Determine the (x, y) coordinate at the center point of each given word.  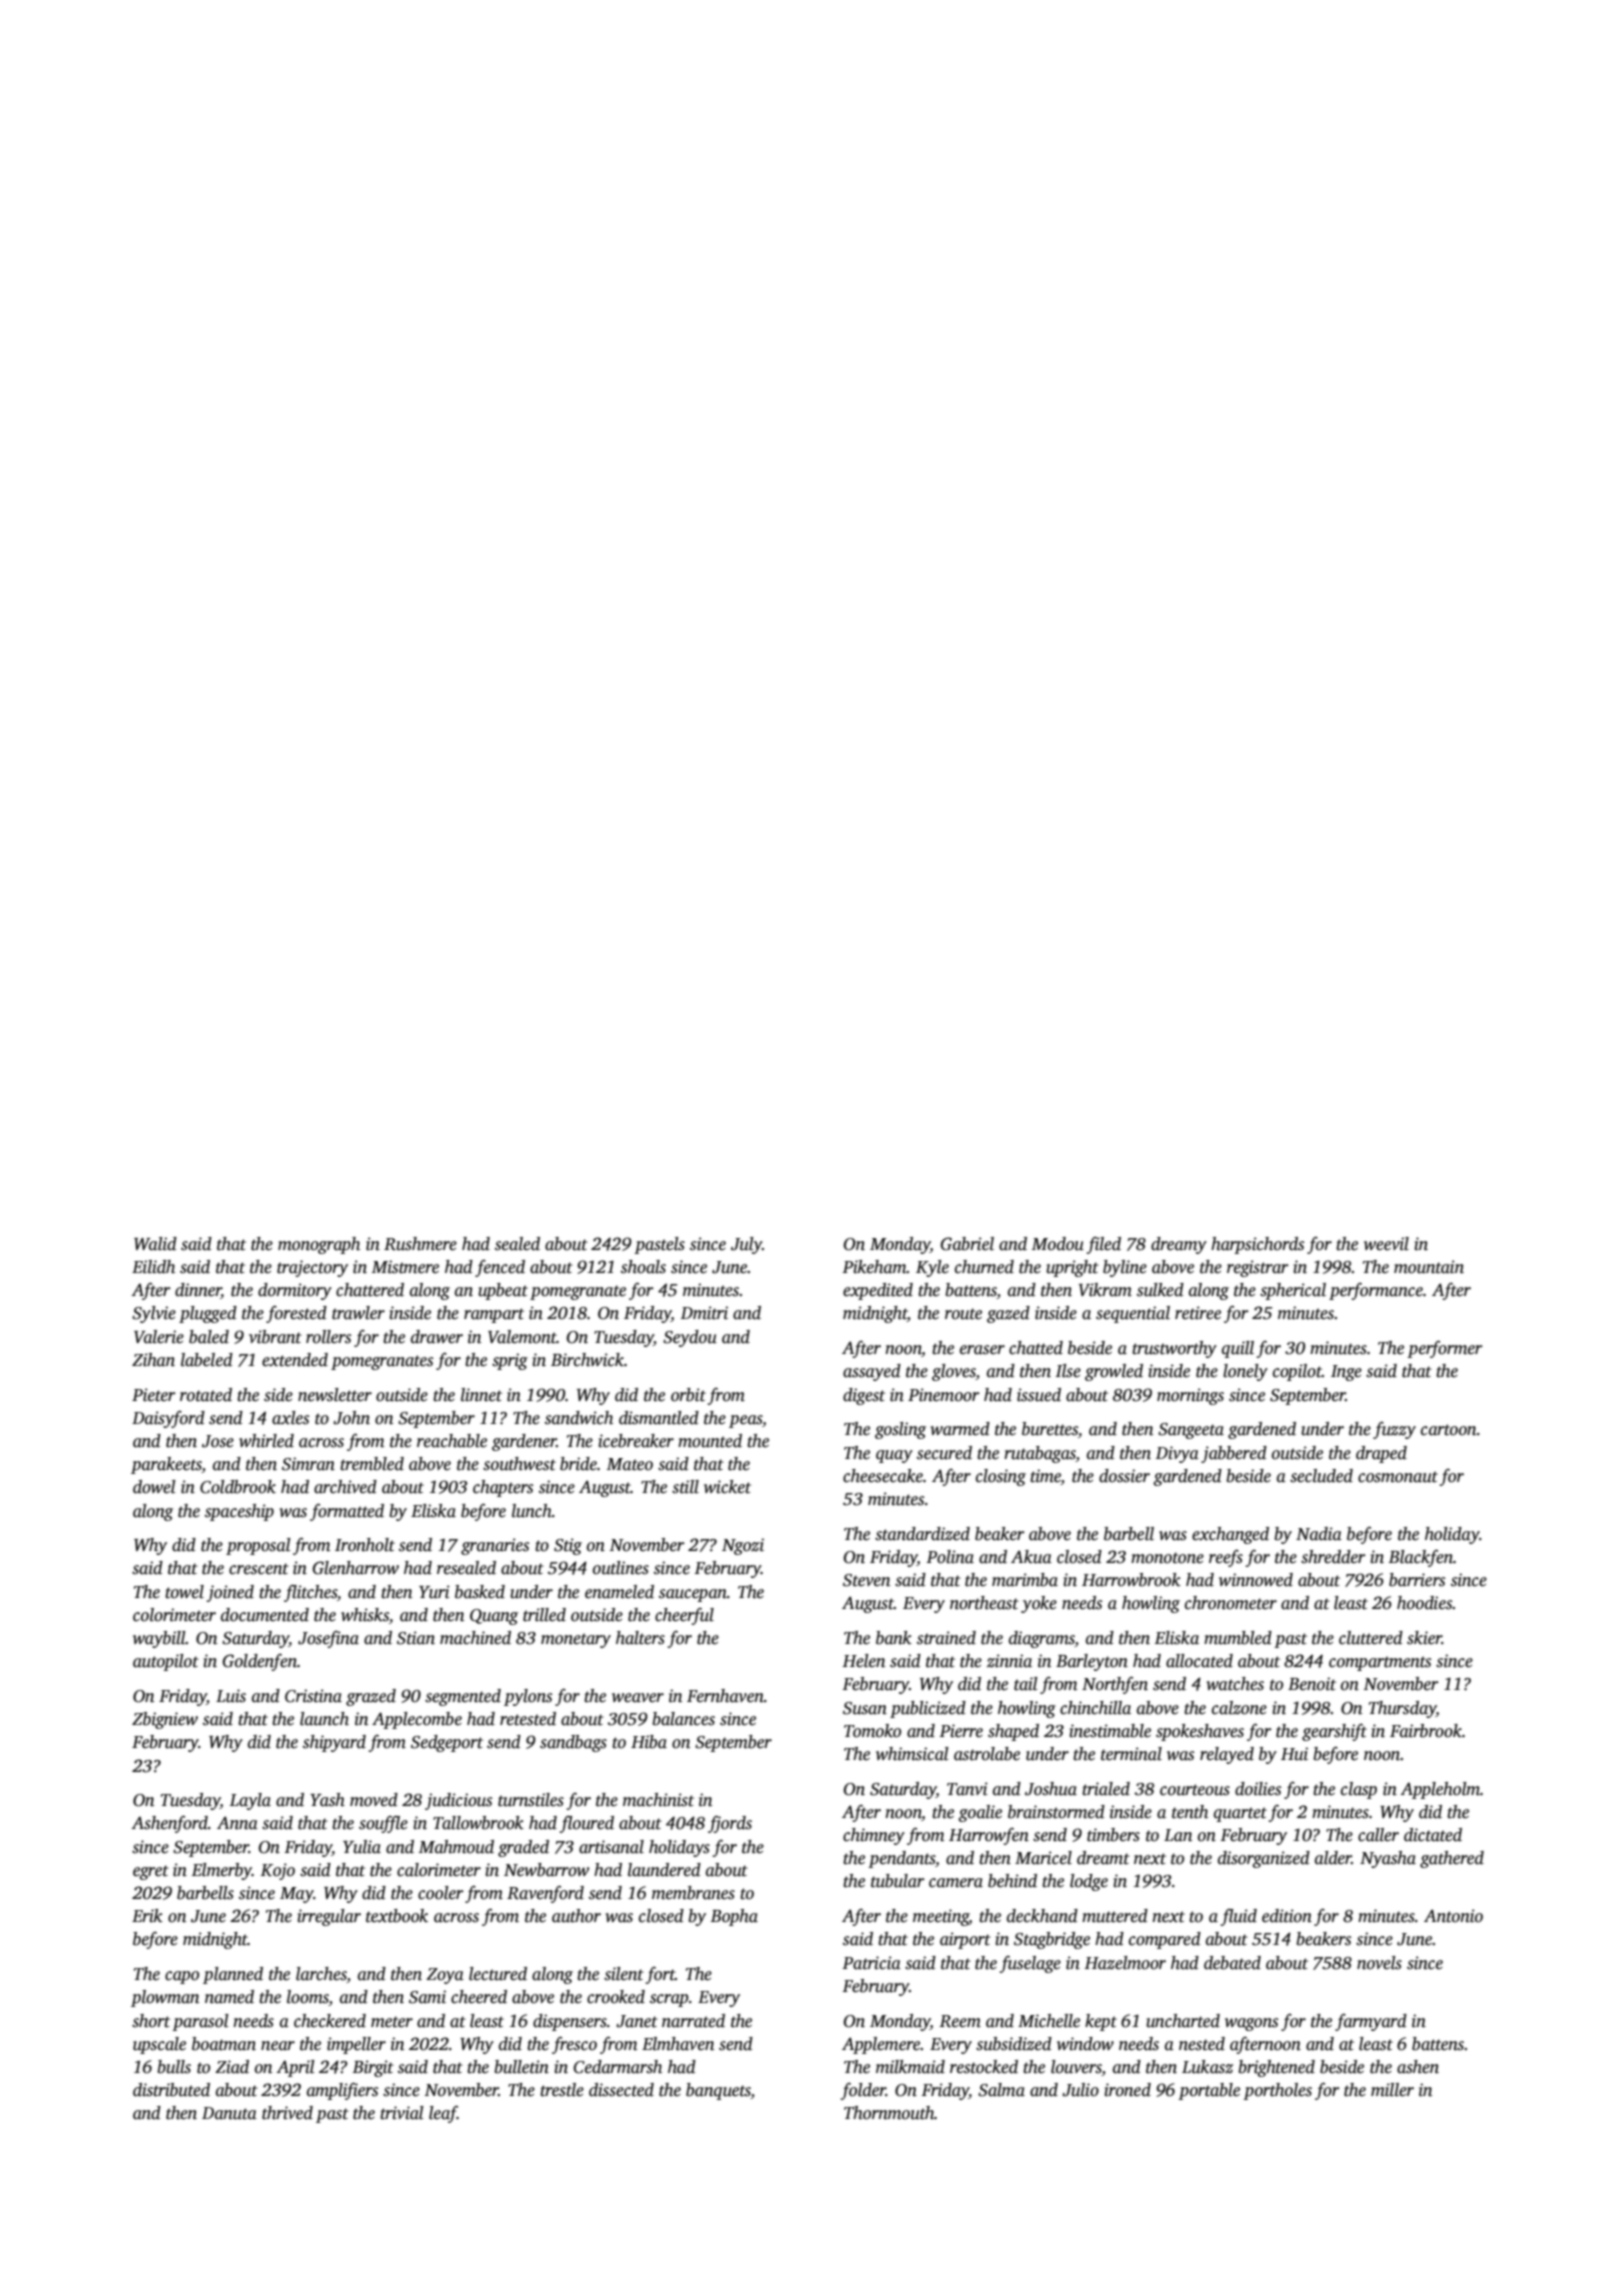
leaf (443, 2114)
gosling (900, 1430)
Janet (637, 2021)
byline (1125, 1268)
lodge (1089, 1882)
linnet (481, 1395)
